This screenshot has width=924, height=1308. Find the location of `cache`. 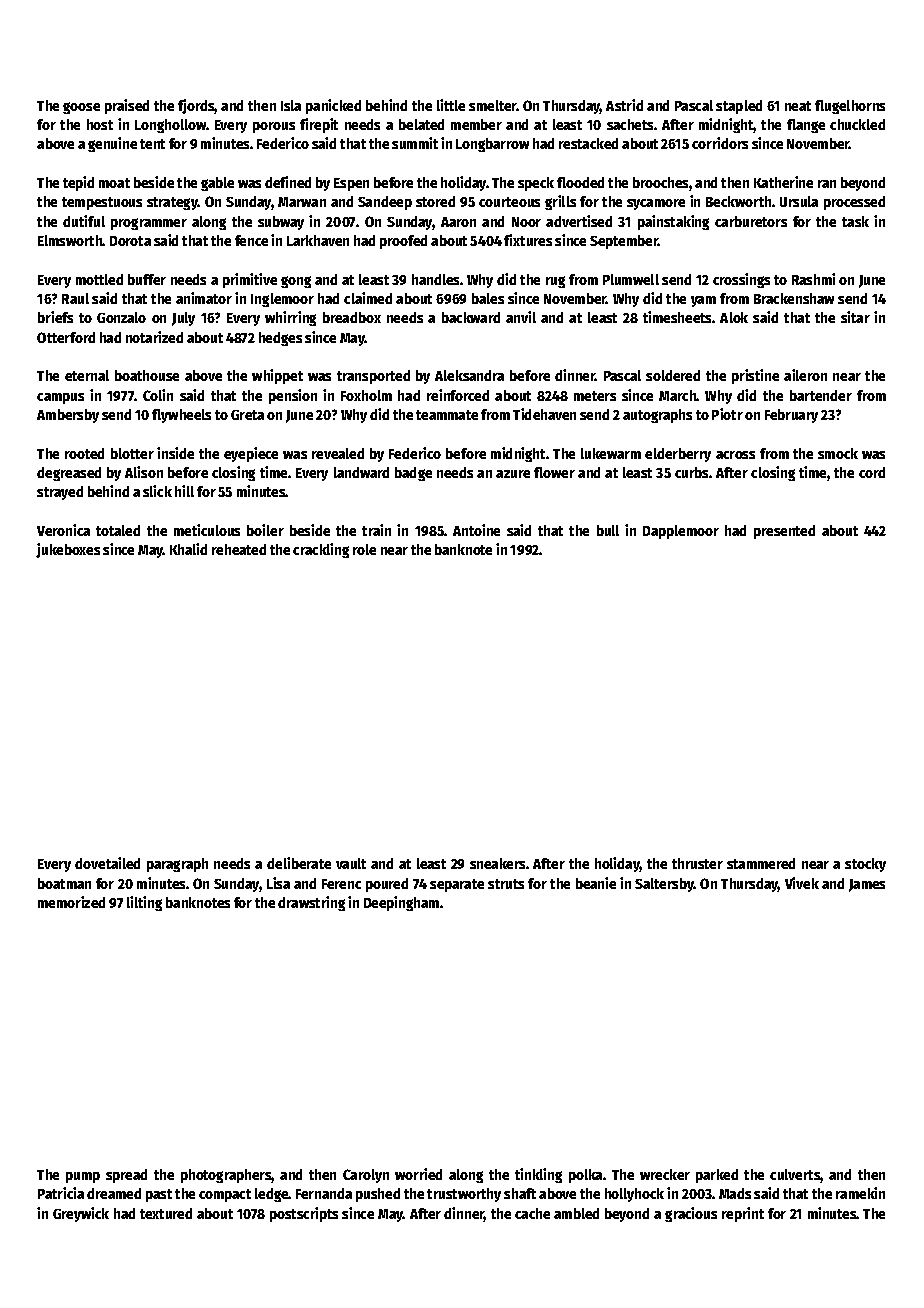

cache is located at coordinates (532, 1213).
